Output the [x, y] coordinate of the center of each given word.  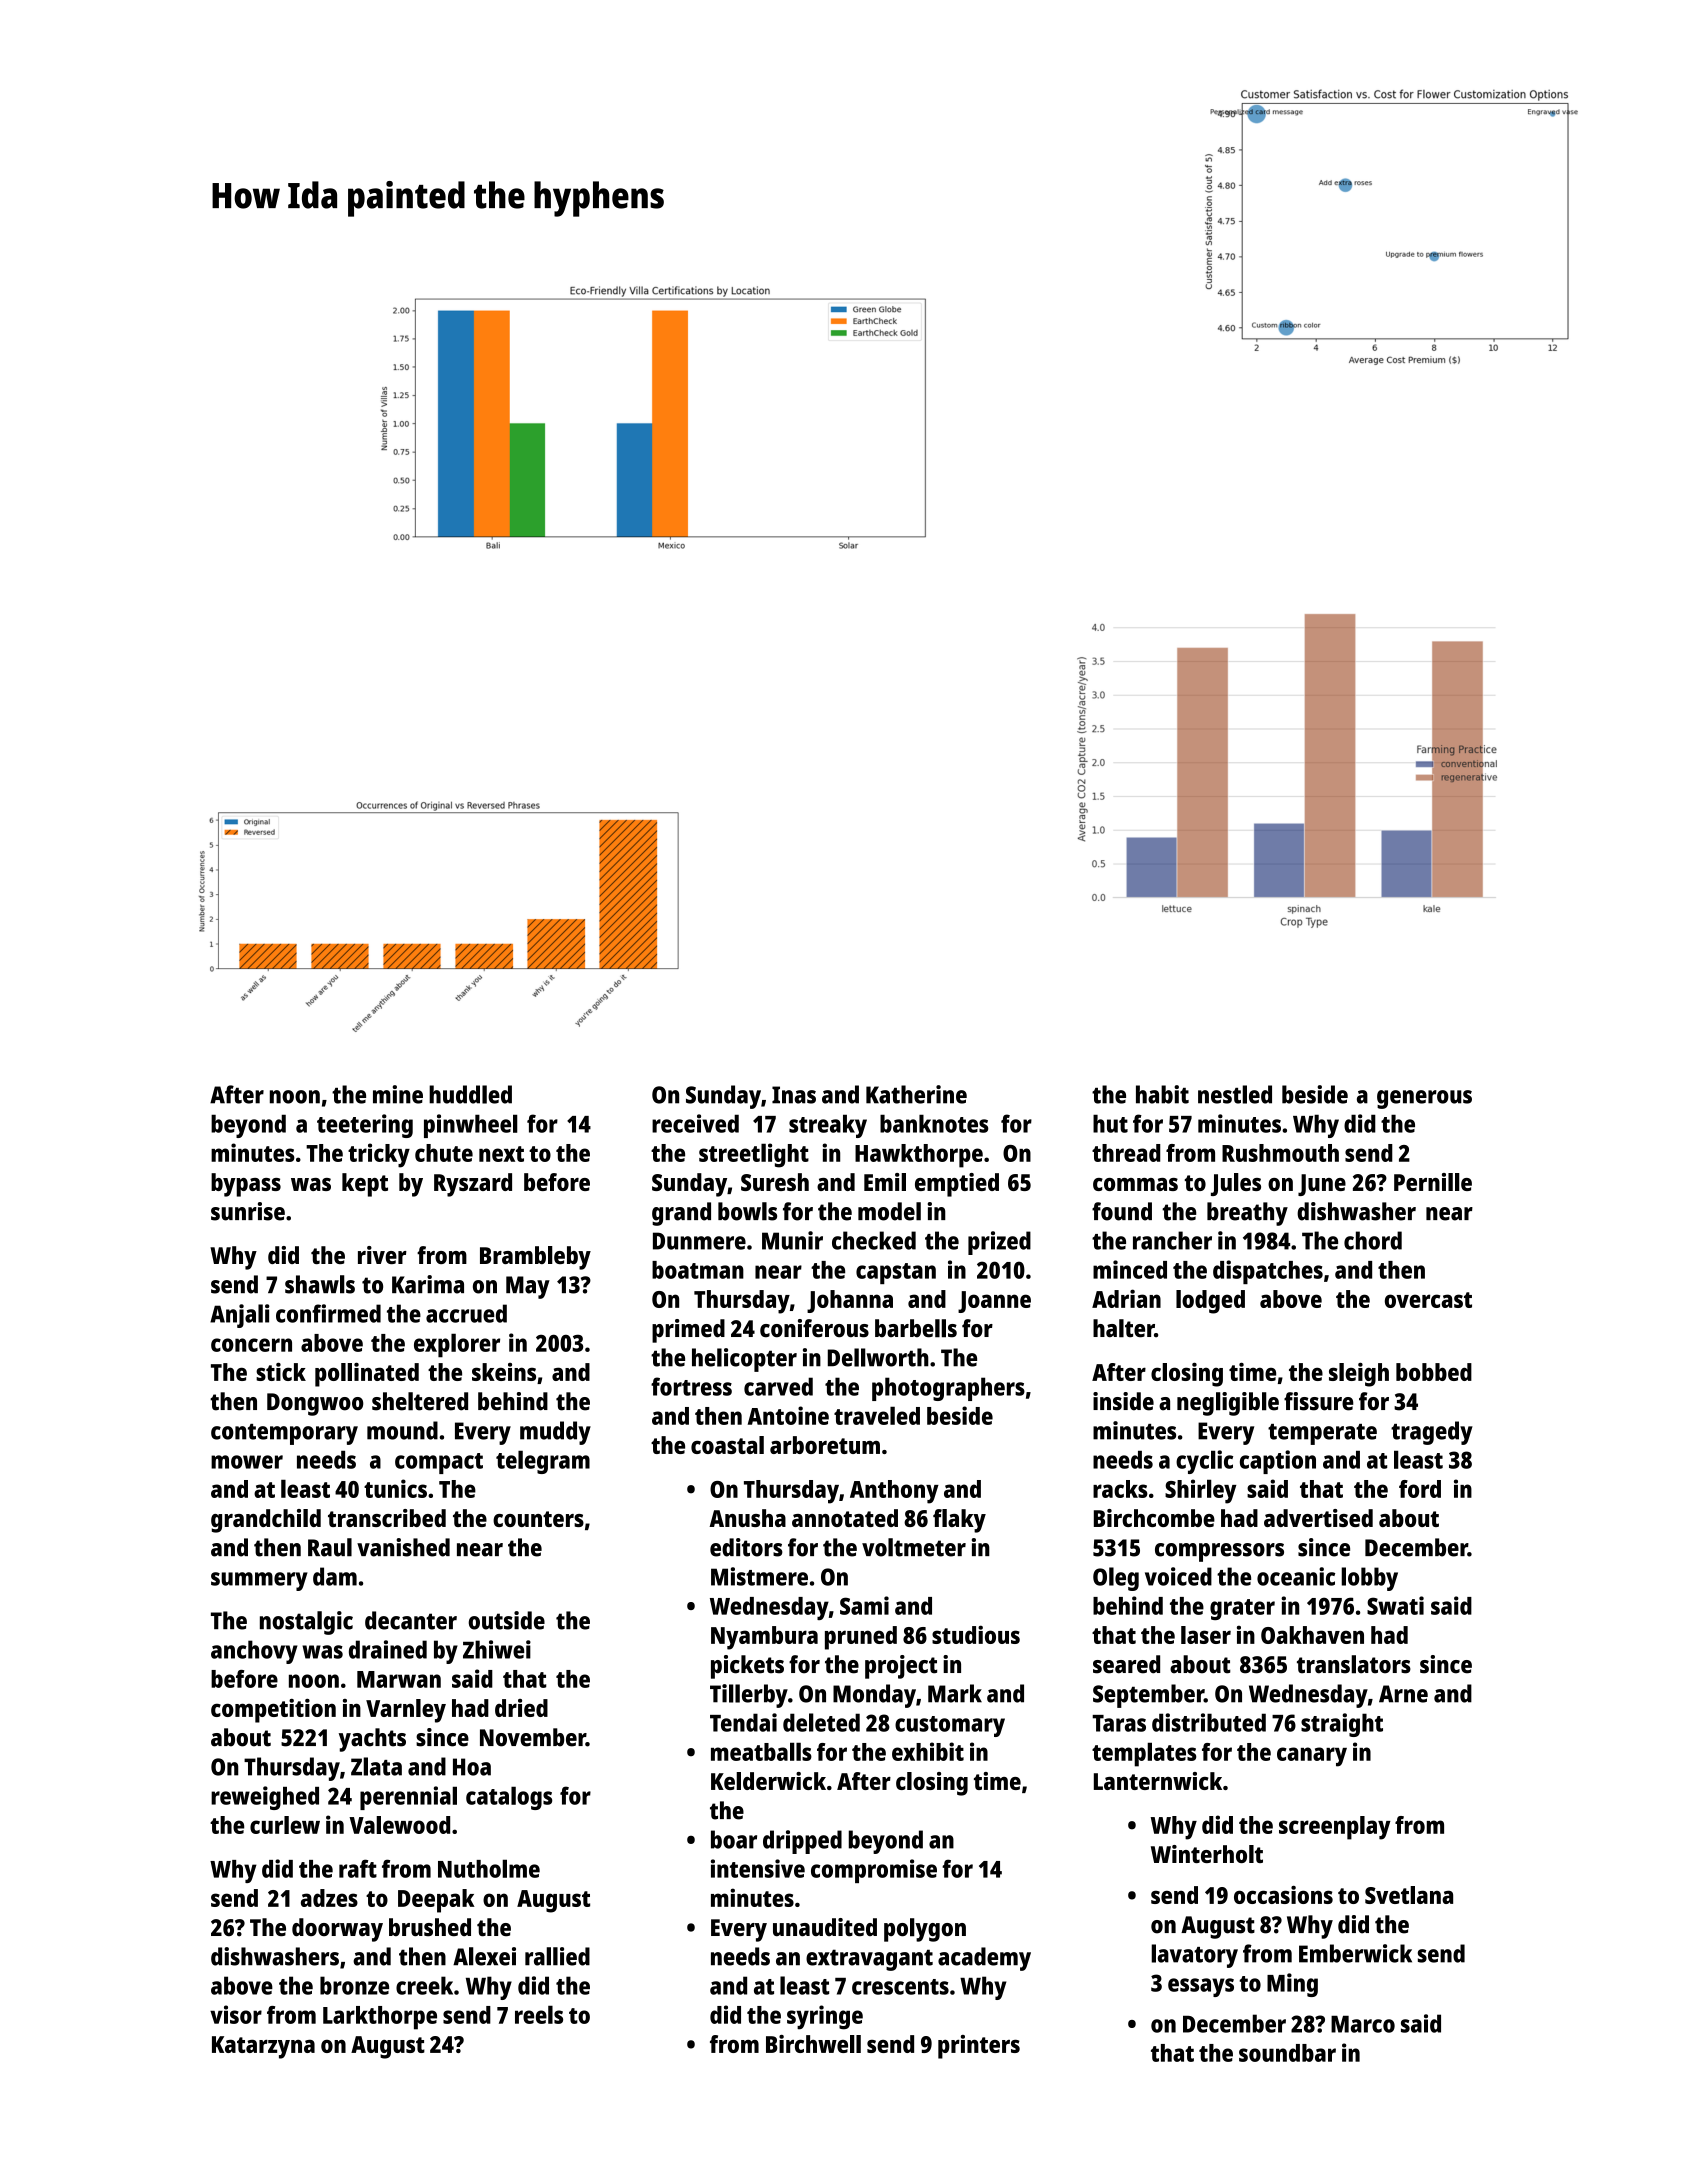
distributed [1209, 1722]
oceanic [1296, 1576]
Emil [885, 1182]
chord [1373, 1240]
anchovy [254, 1652]
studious [976, 1634]
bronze [354, 1985]
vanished [403, 1547]
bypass [246, 1185]
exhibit [928, 1751]
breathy [1247, 1214]
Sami [864, 1605]
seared [1126, 1664]
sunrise [248, 1211]
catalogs [509, 1798]
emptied [957, 1185]
